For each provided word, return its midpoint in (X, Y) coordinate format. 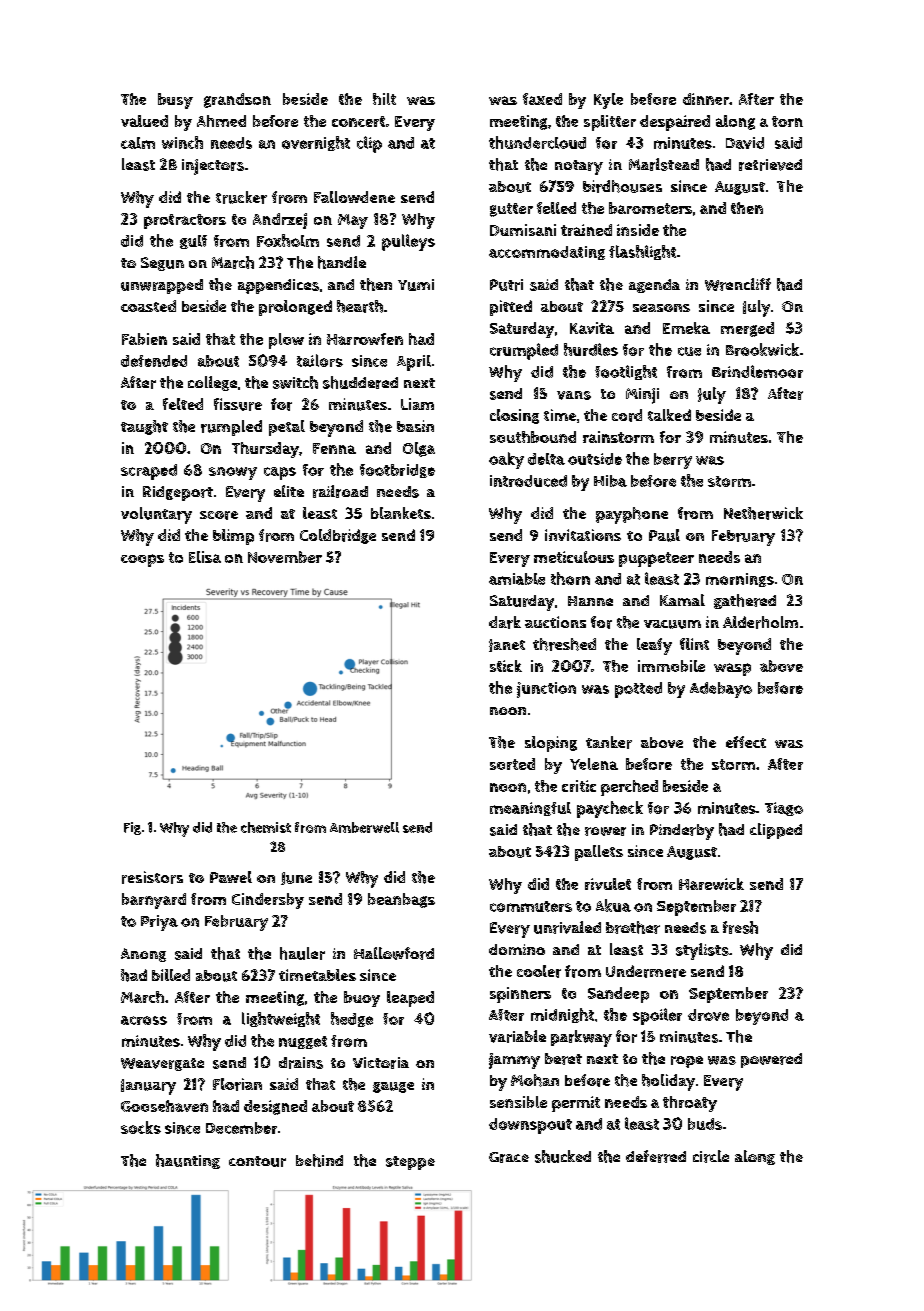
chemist (266, 827)
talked (669, 415)
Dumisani (523, 230)
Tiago (784, 809)
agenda (654, 286)
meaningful (530, 809)
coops (142, 560)
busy (175, 101)
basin (415, 426)
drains (301, 1063)
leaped (410, 999)
